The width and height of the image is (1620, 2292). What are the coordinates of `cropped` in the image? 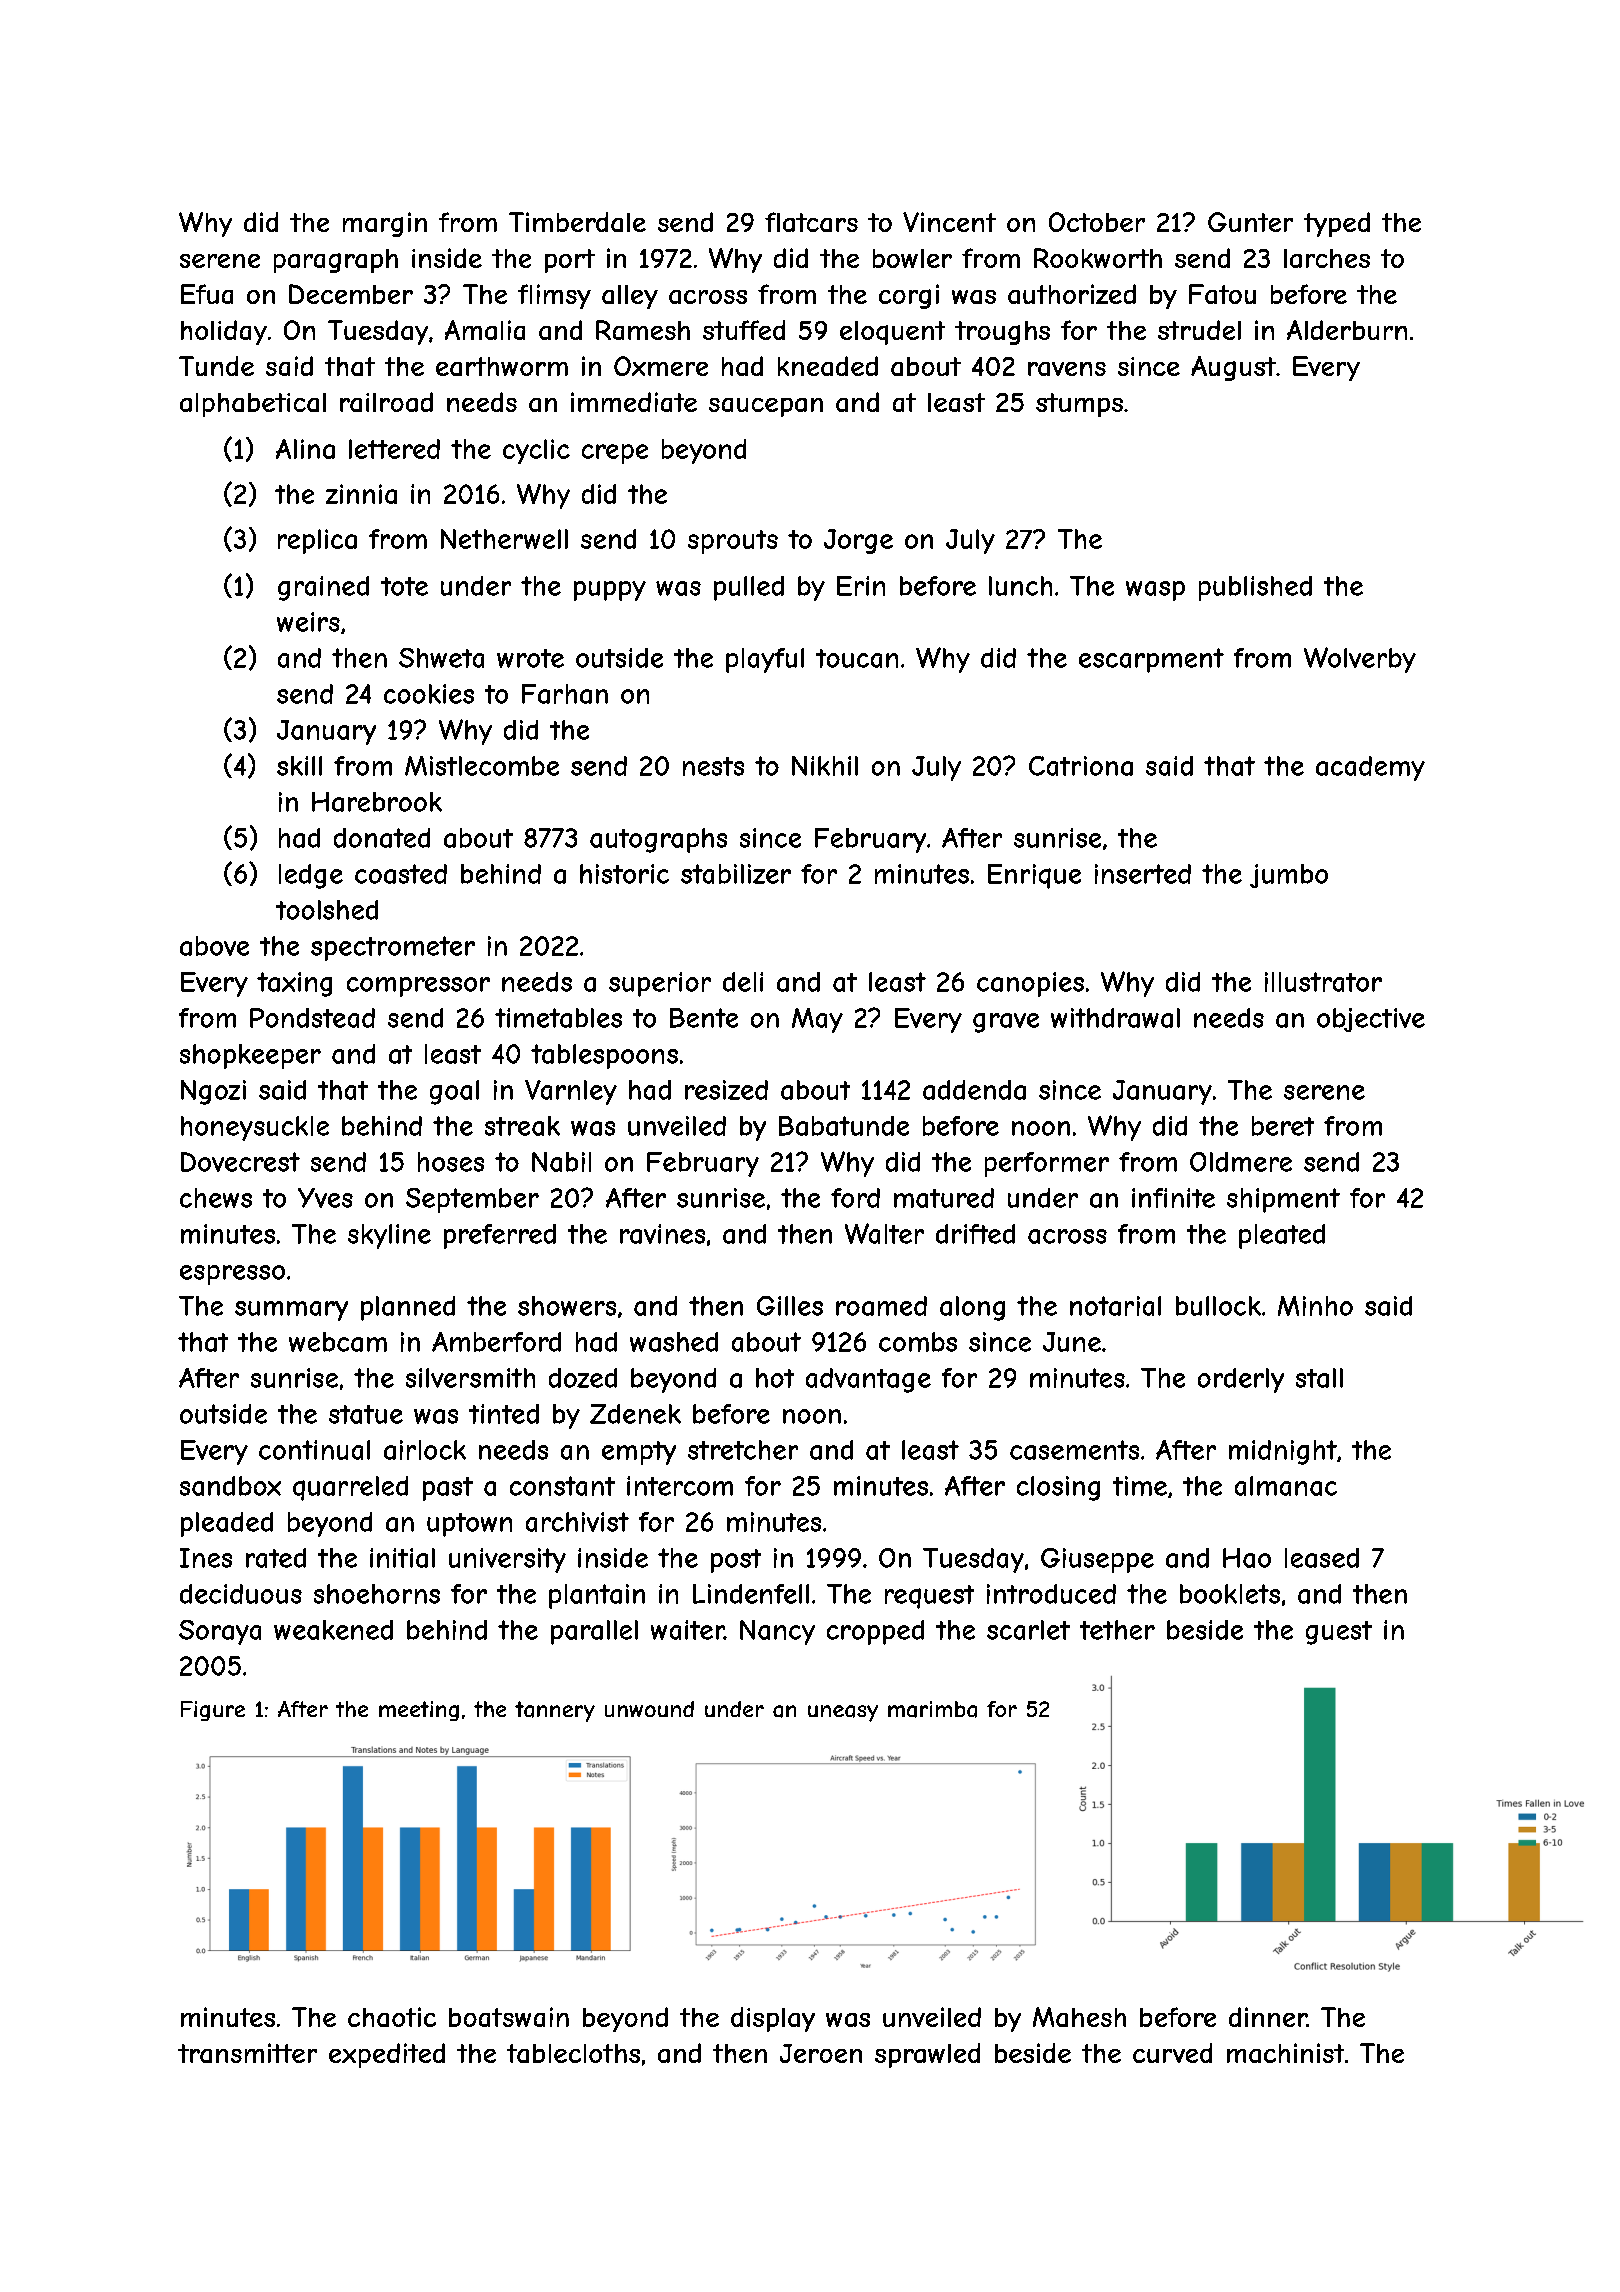 It's located at (875, 1632).
